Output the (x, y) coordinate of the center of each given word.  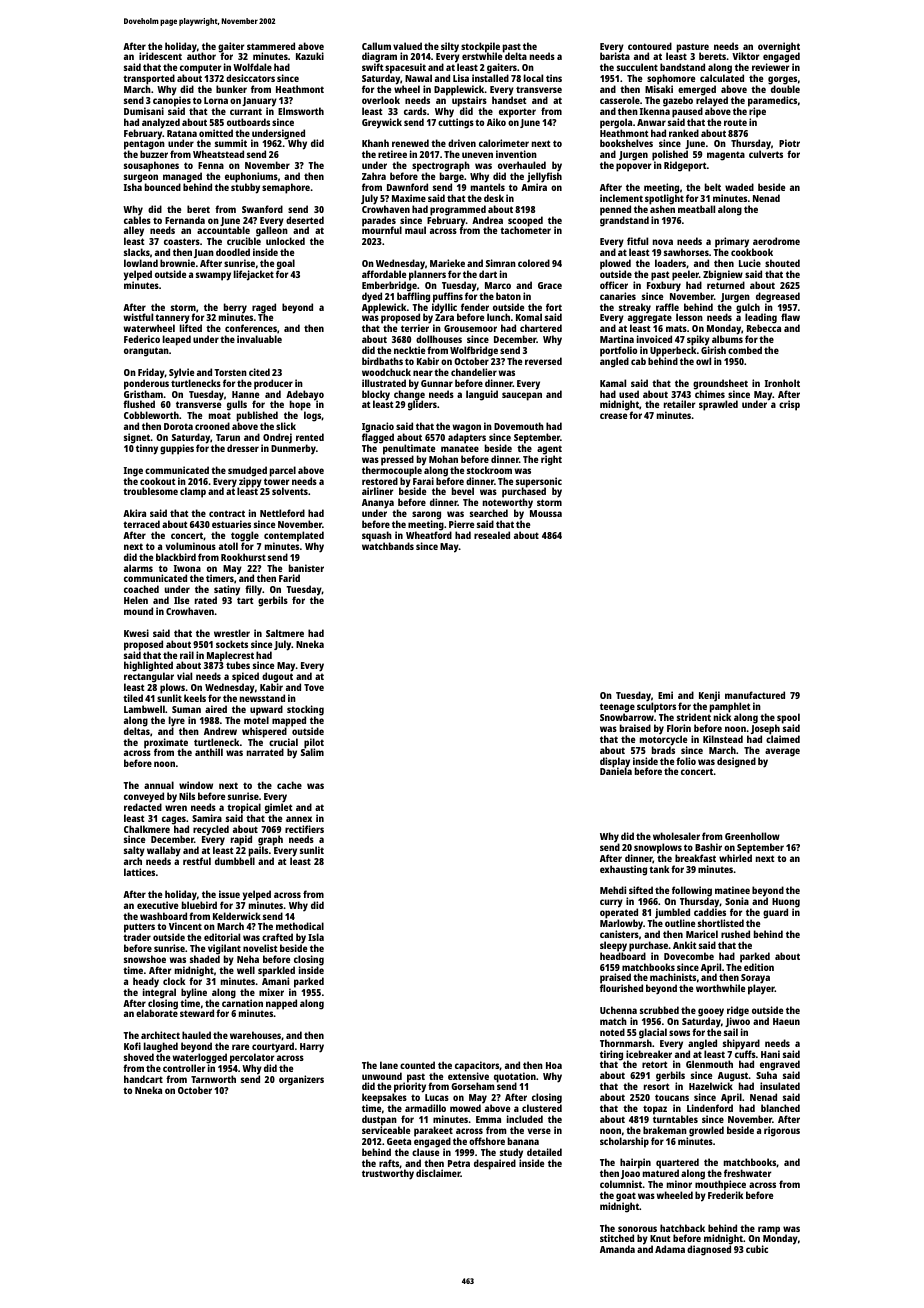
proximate (166, 743)
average (782, 752)
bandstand (682, 67)
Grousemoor (470, 328)
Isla (316, 937)
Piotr (789, 143)
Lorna (216, 100)
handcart (143, 1079)
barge (452, 178)
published (257, 417)
